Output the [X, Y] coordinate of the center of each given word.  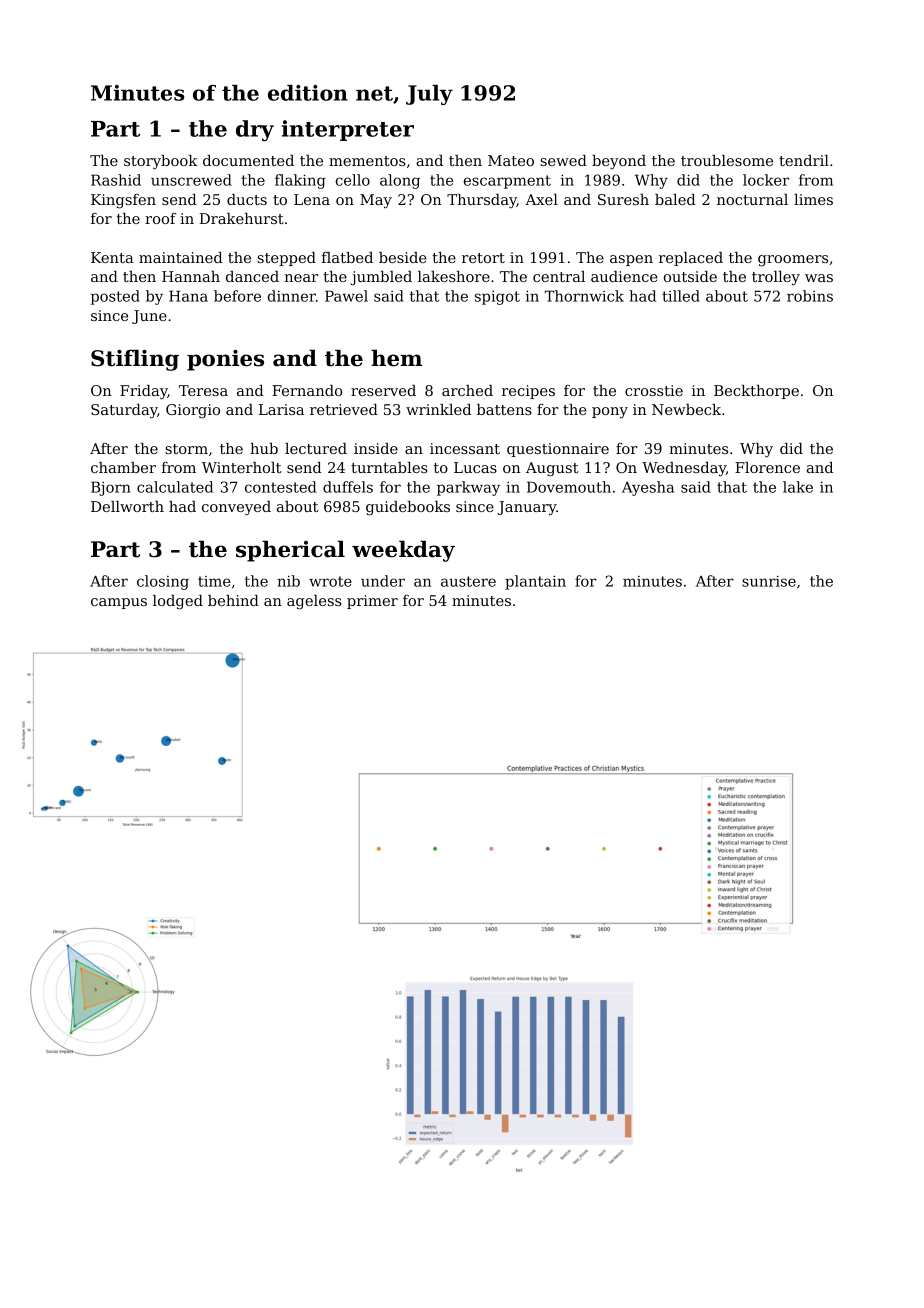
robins [810, 296]
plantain [535, 582]
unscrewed [191, 180]
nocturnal [752, 199]
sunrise [769, 581]
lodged [178, 602]
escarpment [507, 182]
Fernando [307, 390]
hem [396, 358]
